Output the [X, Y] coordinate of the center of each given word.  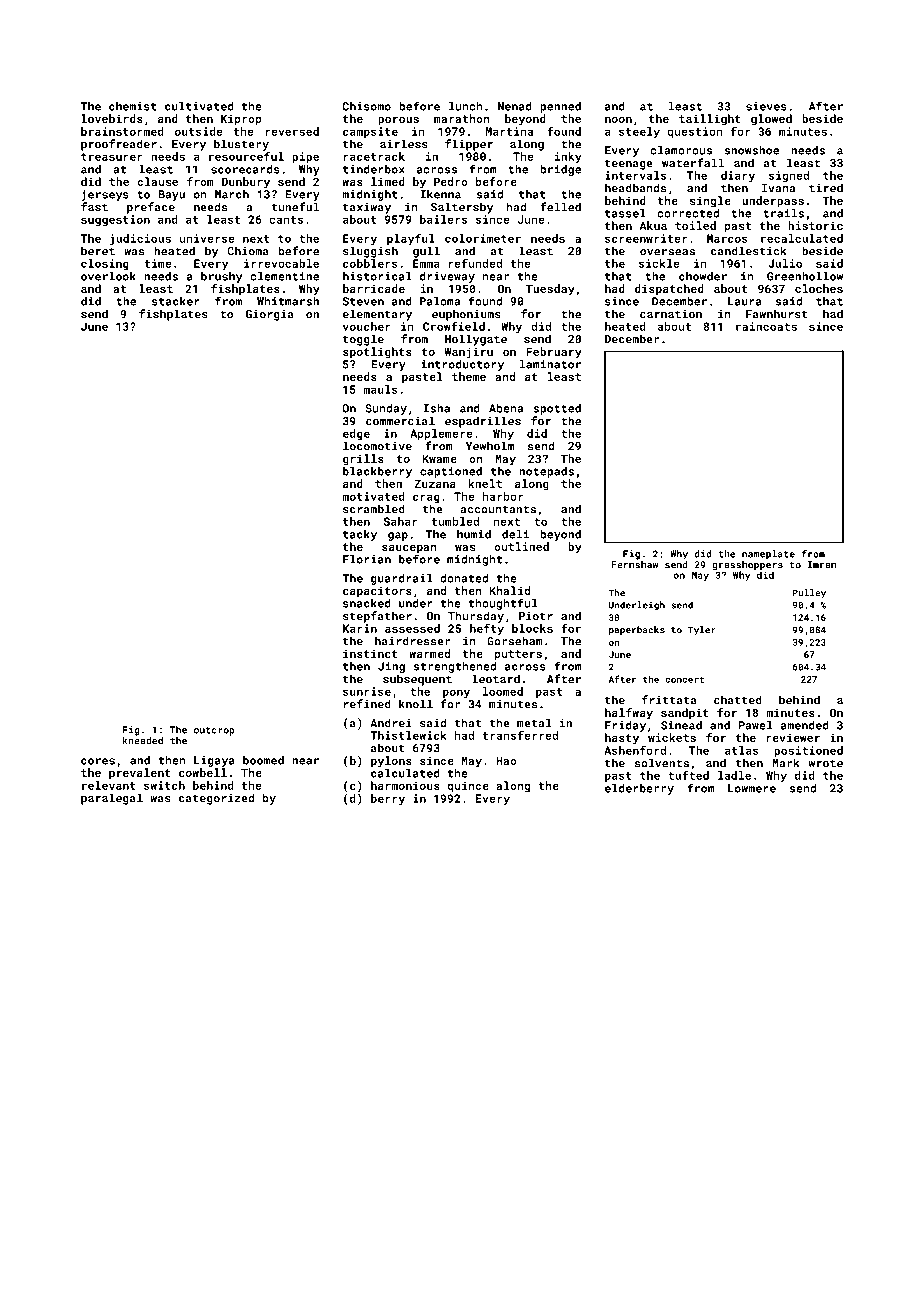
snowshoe [752, 150]
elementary [377, 315]
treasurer [112, 157]
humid [474, 534]
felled [560, 207]
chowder [703, 276]
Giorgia [270, 315]
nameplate [768, 555]
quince [468, 787]
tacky [360, 535]
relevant [109, 785]
